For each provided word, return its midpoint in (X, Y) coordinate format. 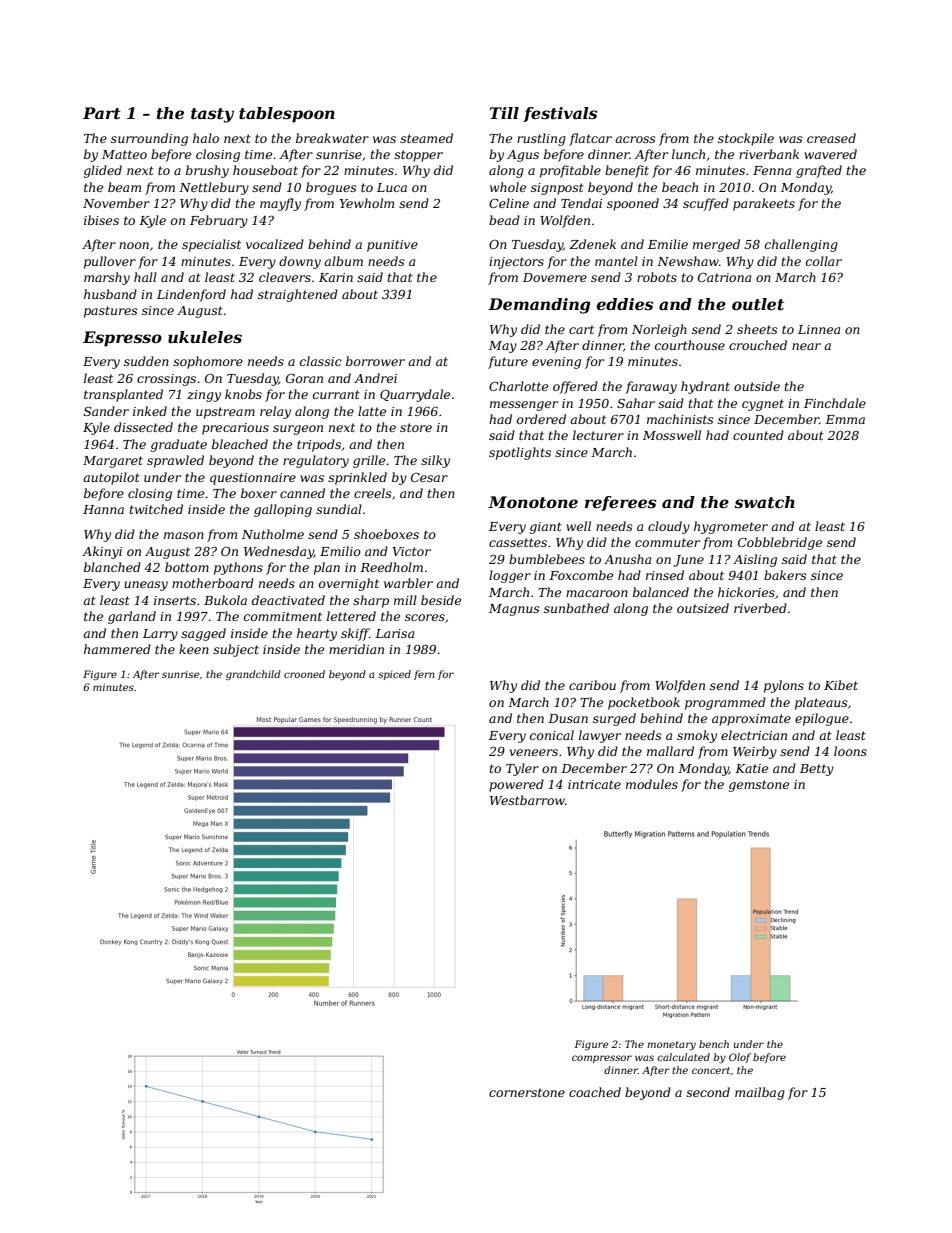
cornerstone (527, 1092)
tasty (212, 115)
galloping (283, 510)
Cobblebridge (780, 543)
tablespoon (287, 115)
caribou (592, 685)
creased (831, 138)
